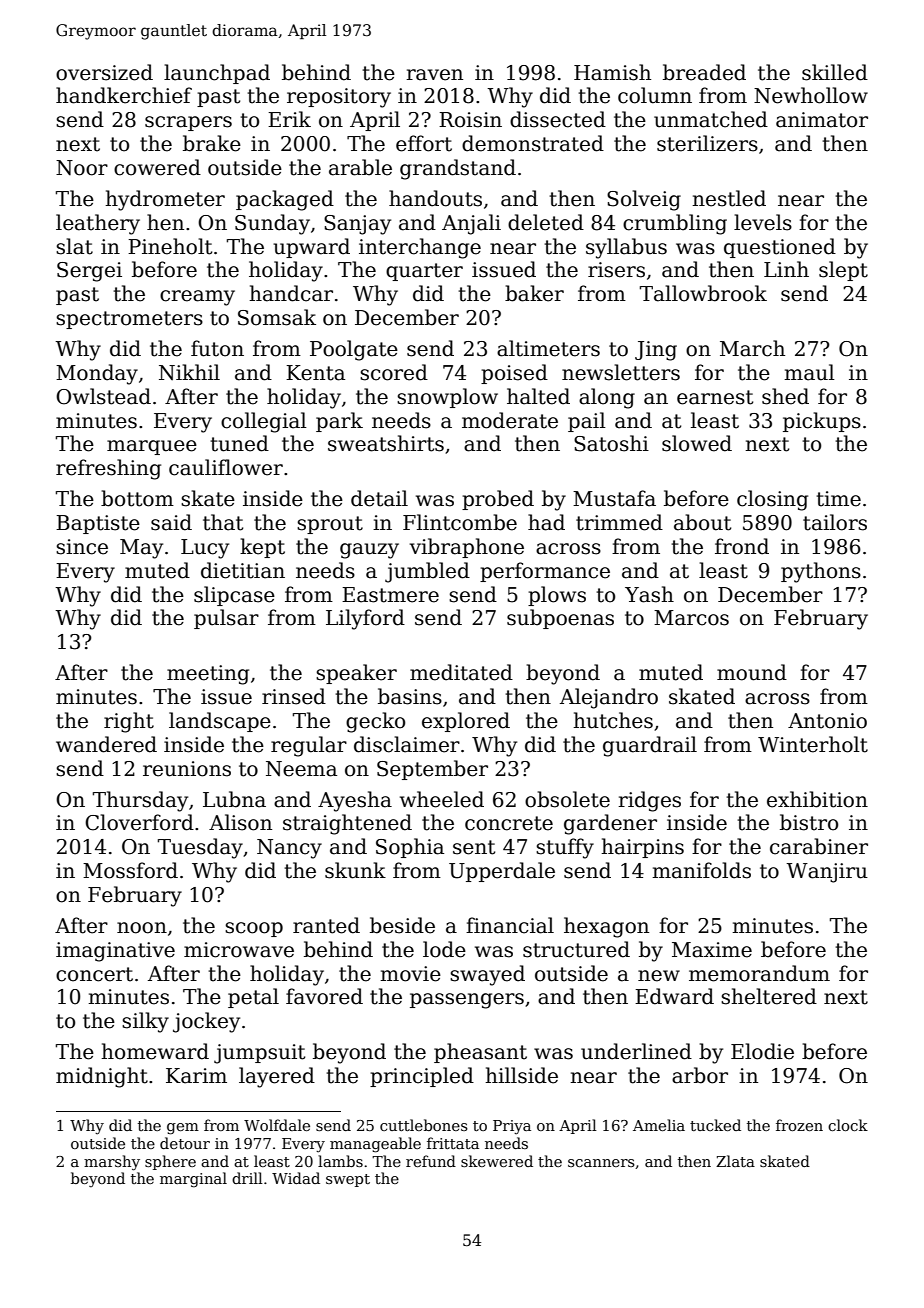 This image has width=924, height=1308. Describe the element at coordinates (843, 271) in the image. I see `slept` at that location.
